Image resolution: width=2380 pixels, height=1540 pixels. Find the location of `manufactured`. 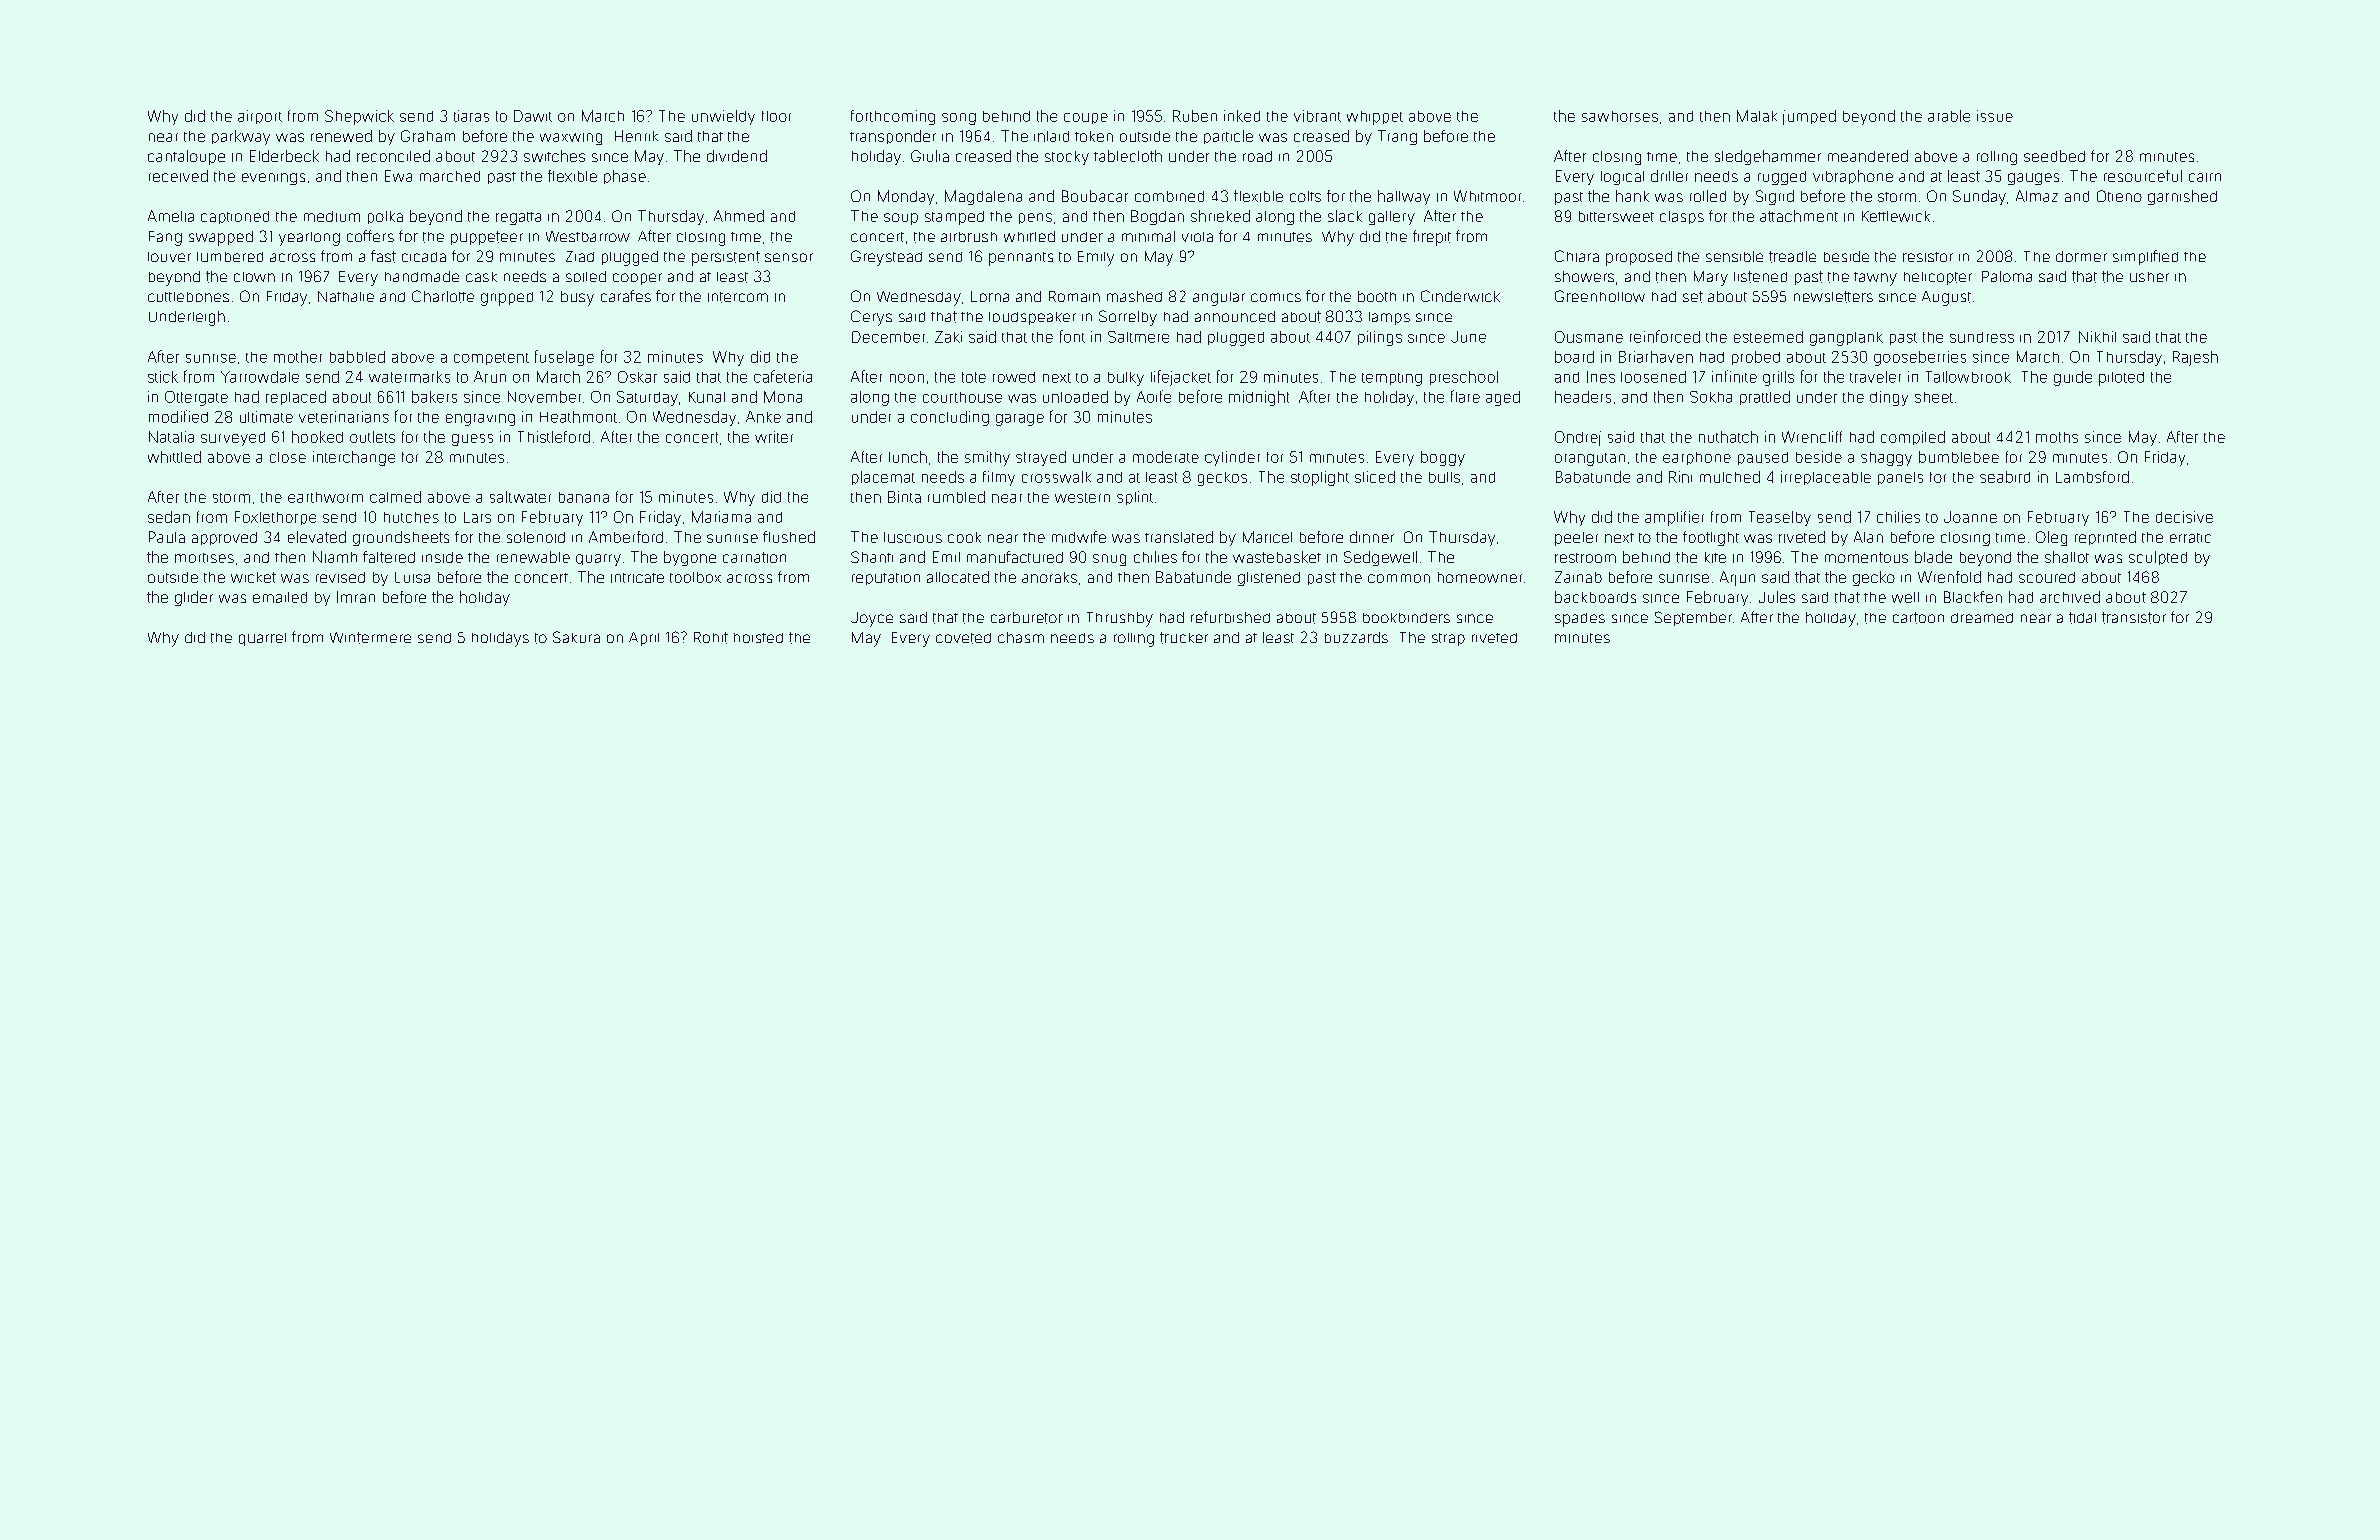

manufactured is located at coordinates (1015, 557).
